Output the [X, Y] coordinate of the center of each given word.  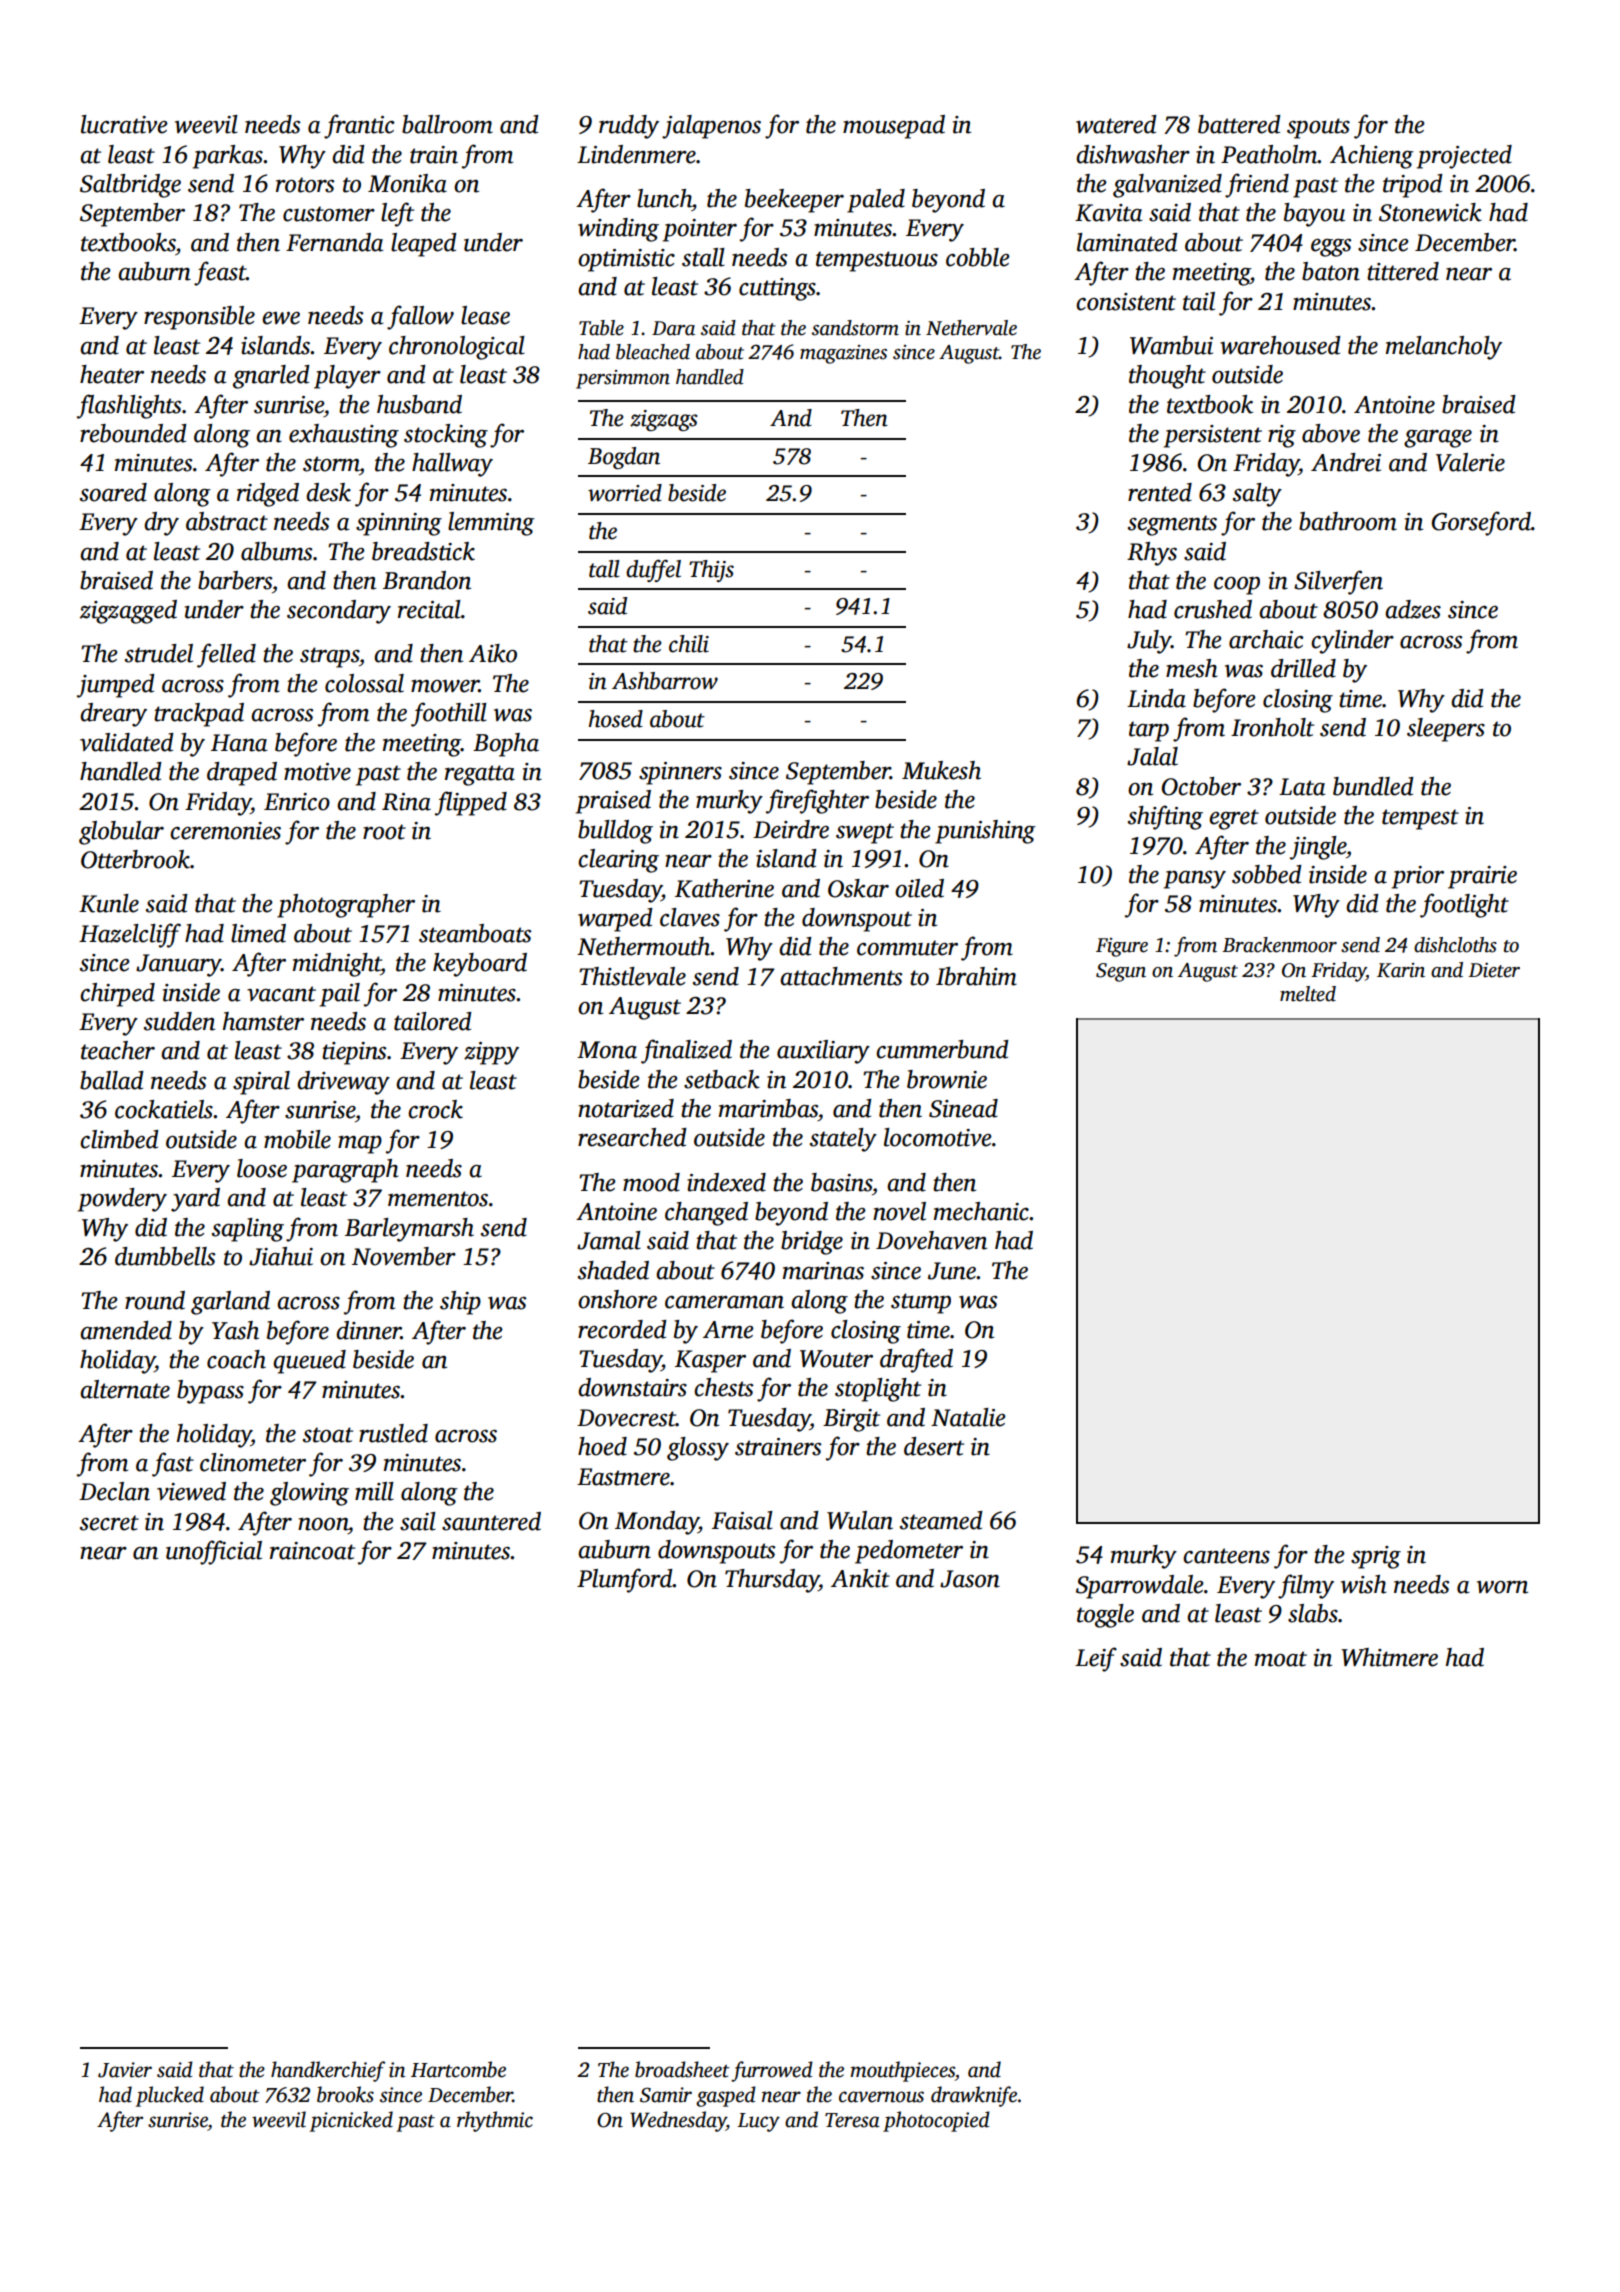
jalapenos [711, 127]
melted [1308, 994]
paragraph [345, 1171]
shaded [613, 1270]
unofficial [214, 1552]
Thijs [711, 571]
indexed [726, 1182]
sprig [1376, 1557]
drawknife [974, 2096]
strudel [159, 653]
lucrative [124, 124]
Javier [125, 2070]
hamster [263, 1021]
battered [1239, 124]
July [1149, 642]
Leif [1096, 1659]
